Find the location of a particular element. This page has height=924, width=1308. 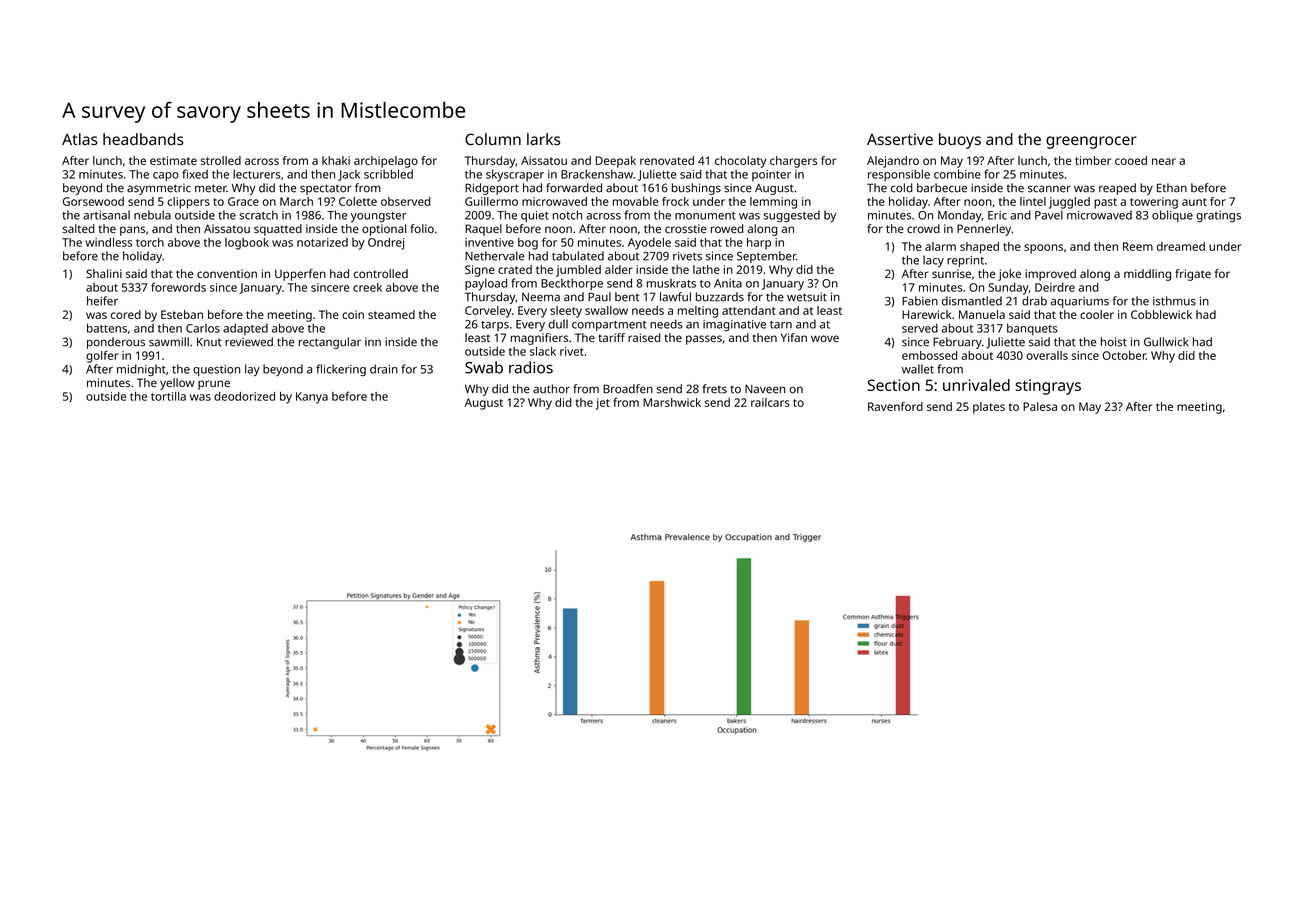

midnight is located at coordinates (141, 370).
